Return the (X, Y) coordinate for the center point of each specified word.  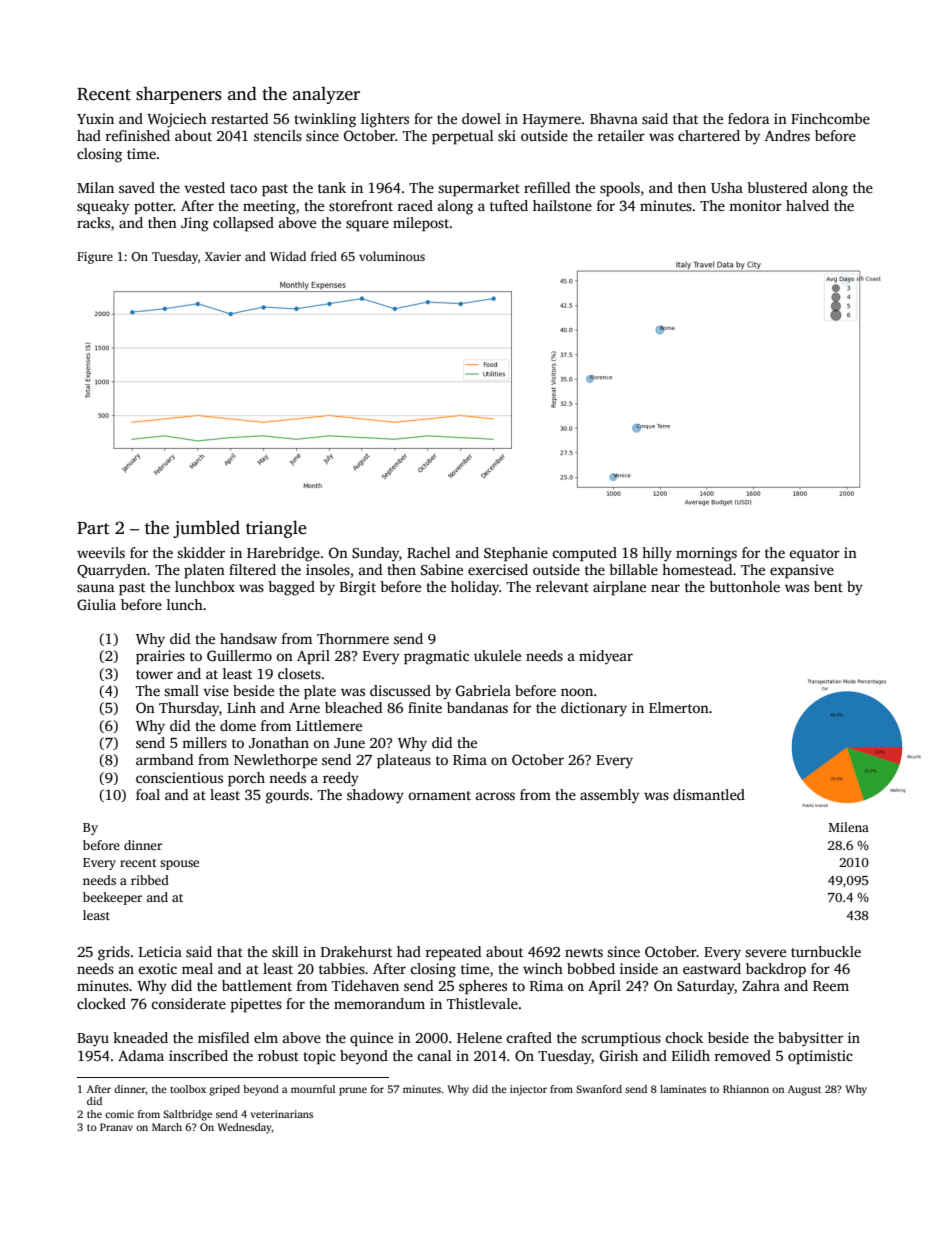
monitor (755, 205)
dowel (481, 118)
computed (584, 554)
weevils (101, 552)
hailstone (562, 205)
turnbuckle (826, 951)
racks (93, 222)
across (495, 796)
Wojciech (177, 120)
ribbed (150, 880)
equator (814, 555)
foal (148, 794)
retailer (621, 135)
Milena (849, 827)
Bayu (93, 1040)
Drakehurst (356, 951)
